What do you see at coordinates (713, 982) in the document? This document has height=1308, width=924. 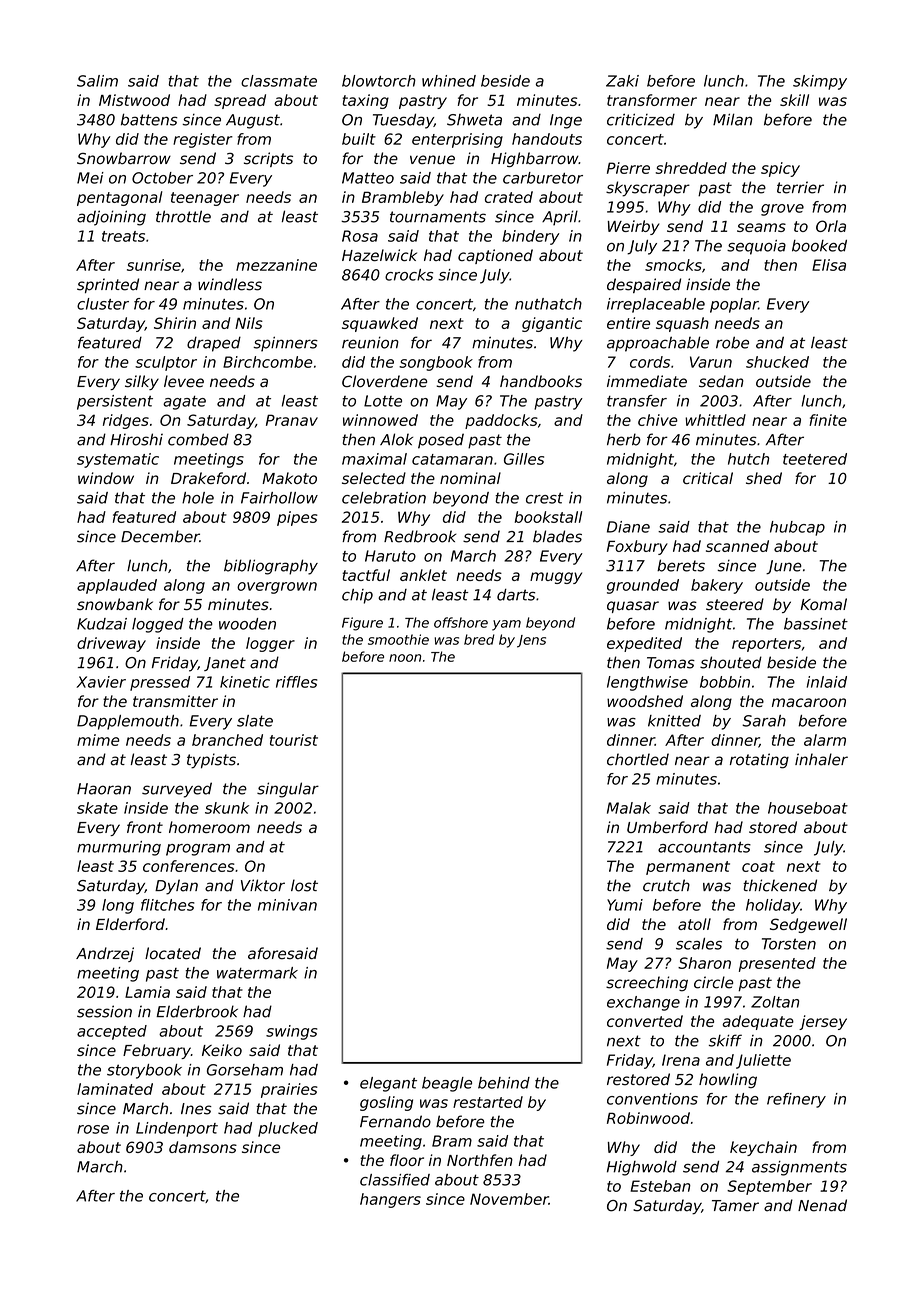 I see `circle` at bounding box center [713, 982].
